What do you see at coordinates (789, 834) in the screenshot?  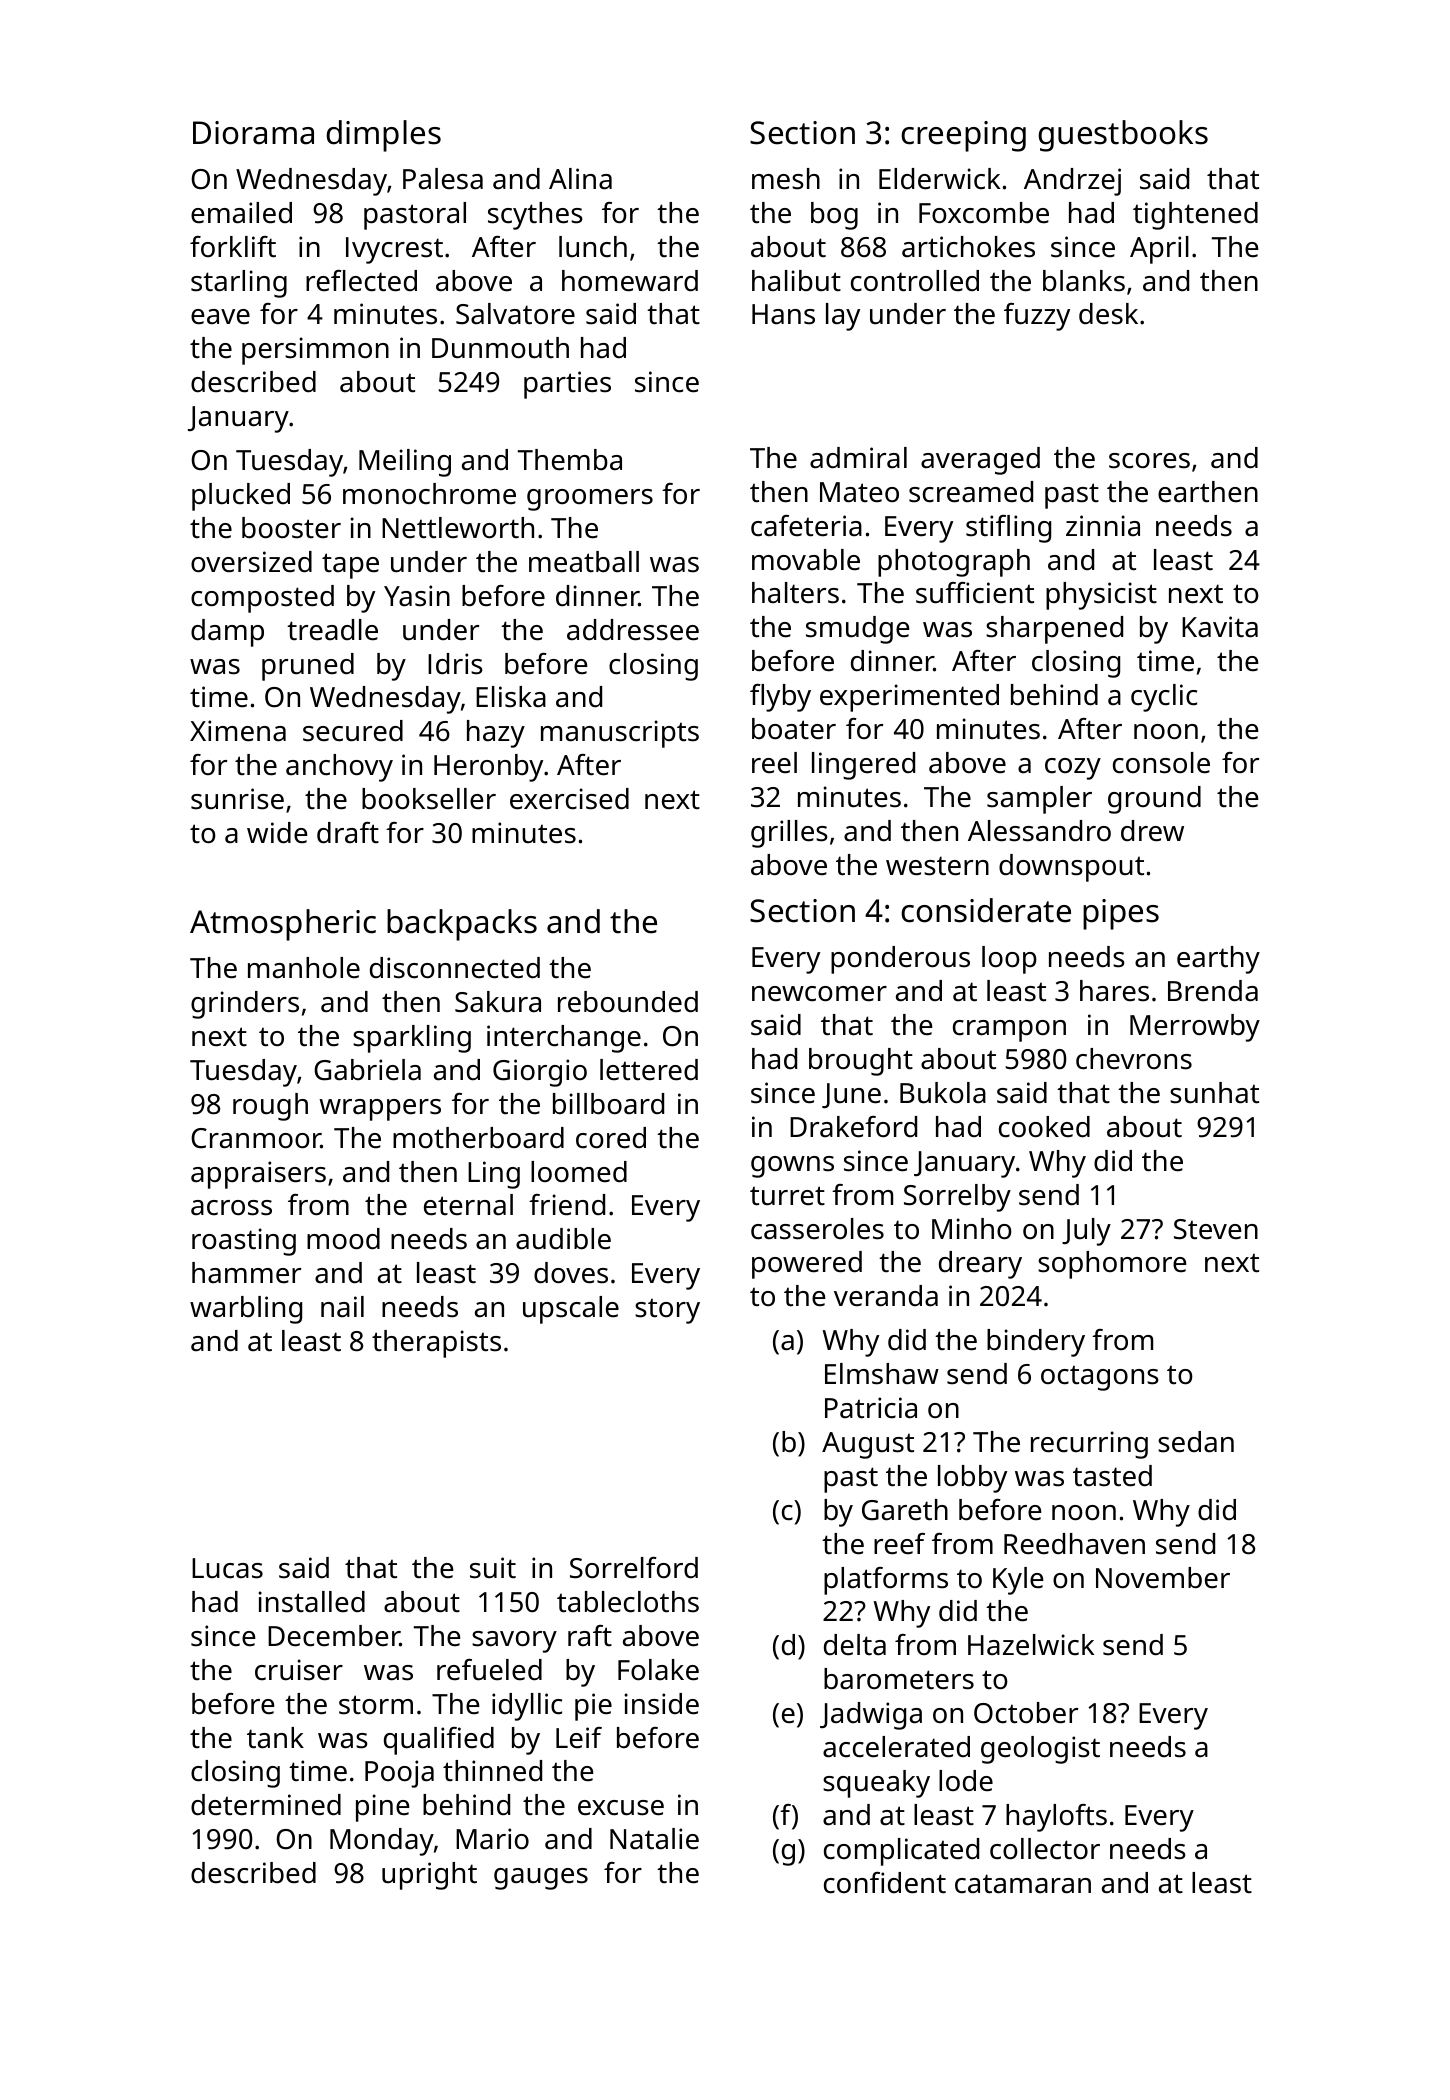 I see `grilles` at bounding box center [789, 834].
